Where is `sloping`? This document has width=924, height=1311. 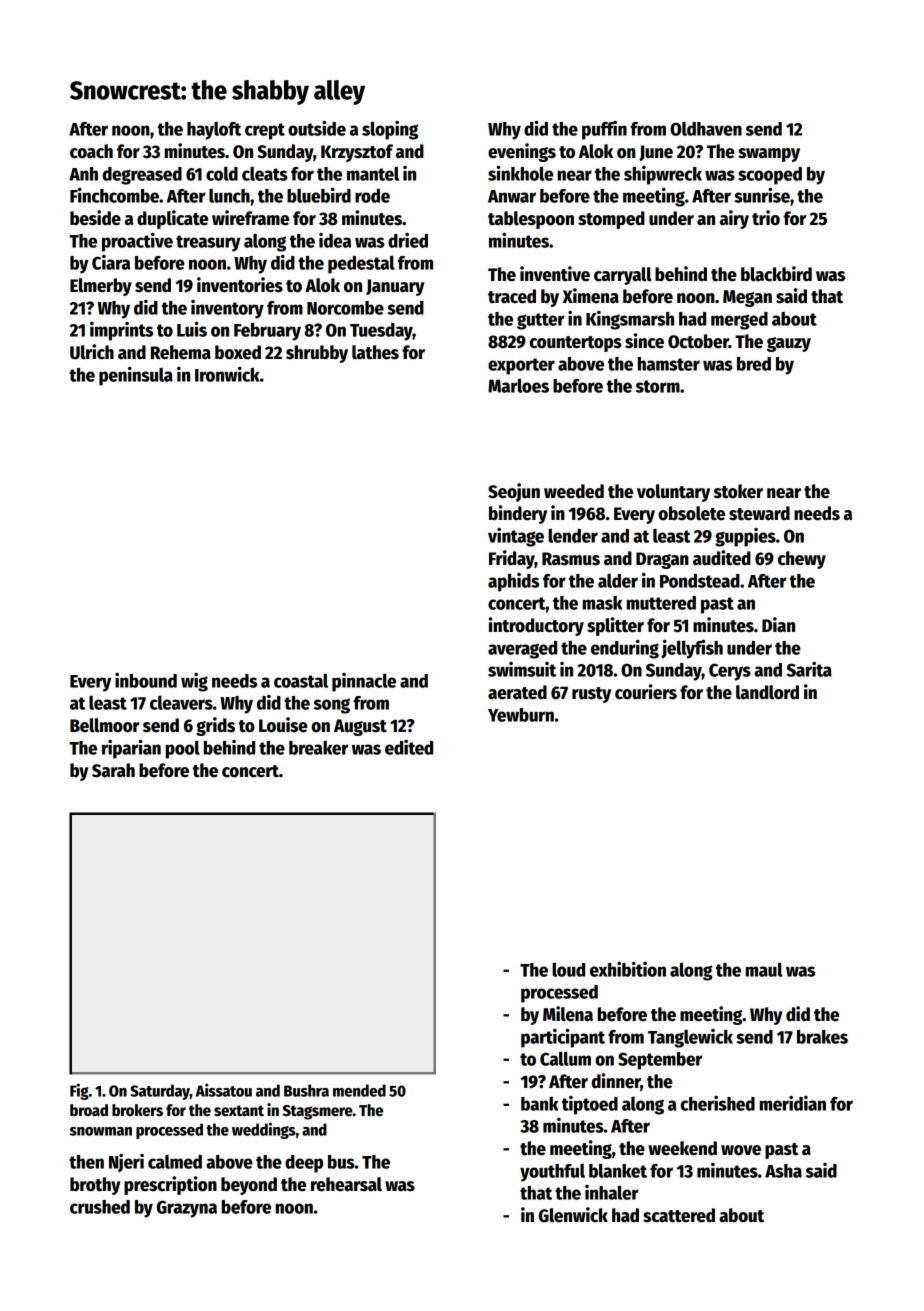 sloping is located at coordinates (390, 130).
